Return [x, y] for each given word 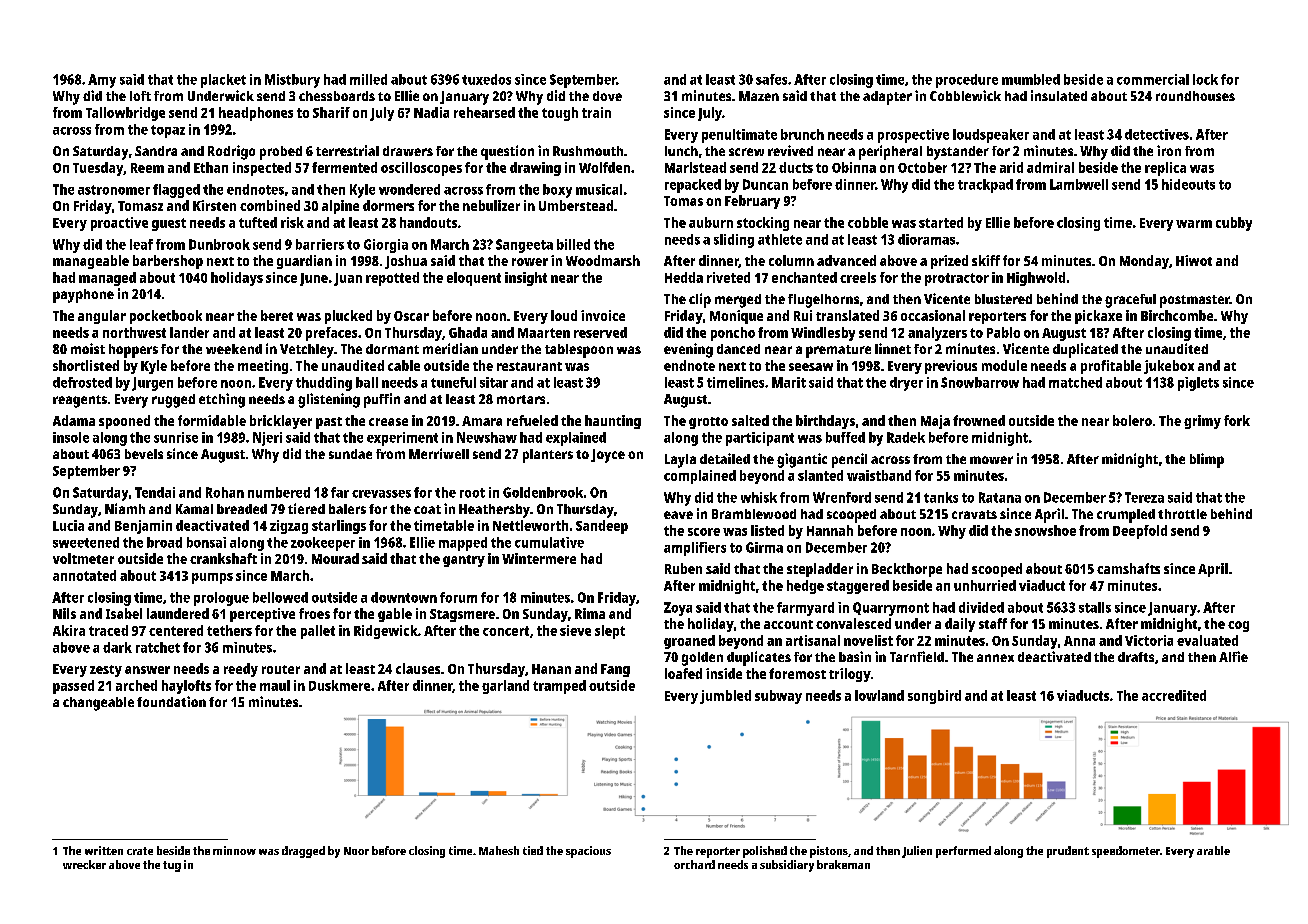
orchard [694, 864]
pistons [829, 852]
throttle [1182, 514]
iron [1169, 150]
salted [750, 420]
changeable [98, 704]
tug [172, 866]
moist [88, 348]
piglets [1198, 384]
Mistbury [292, 81]
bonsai [206, 542]
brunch [802, 134]
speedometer [1126, 852]
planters [548, 456]
